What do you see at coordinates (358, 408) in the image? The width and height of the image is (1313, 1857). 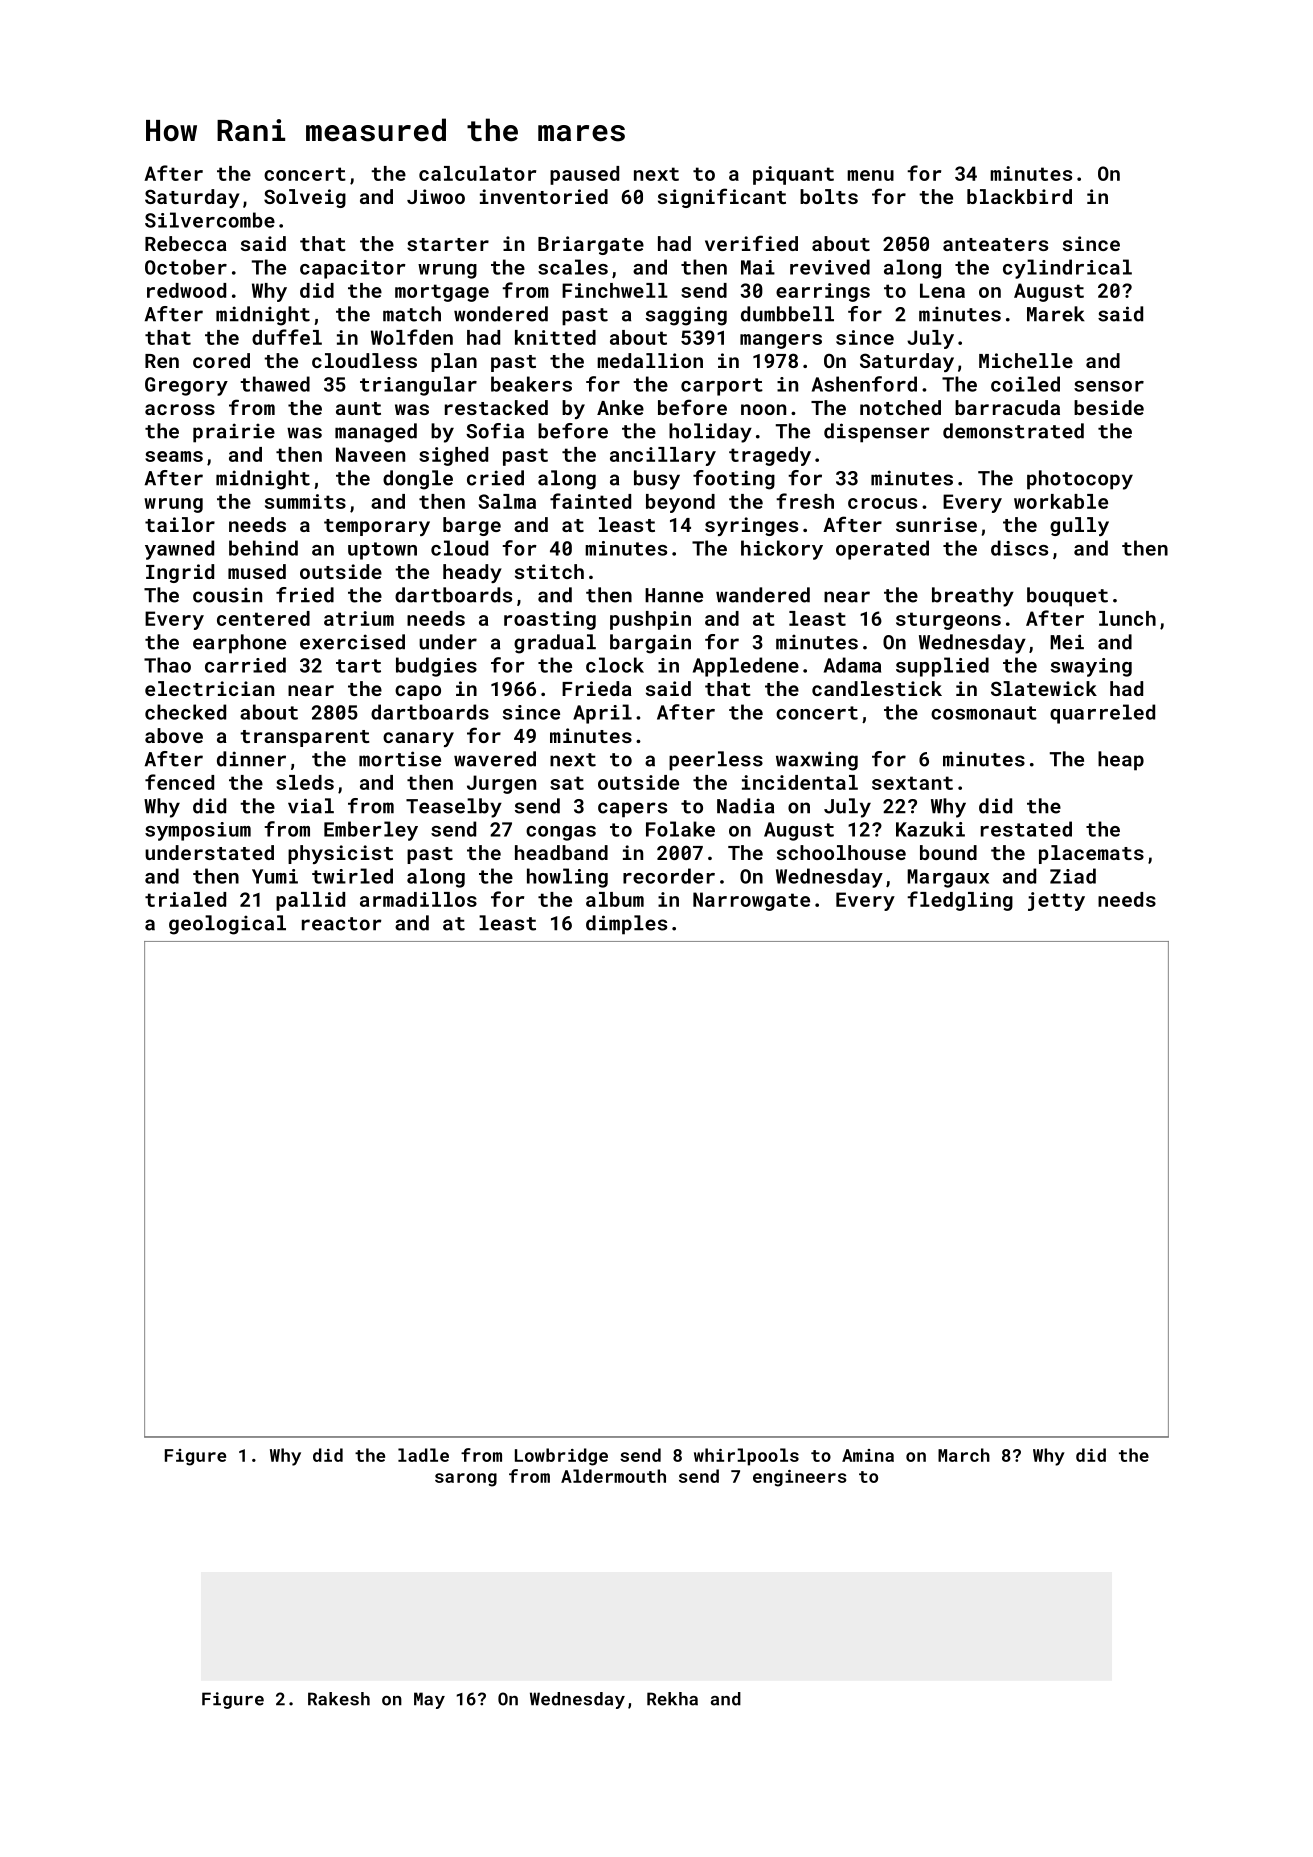 I see `aunt` at bounding box center [358, 408].
